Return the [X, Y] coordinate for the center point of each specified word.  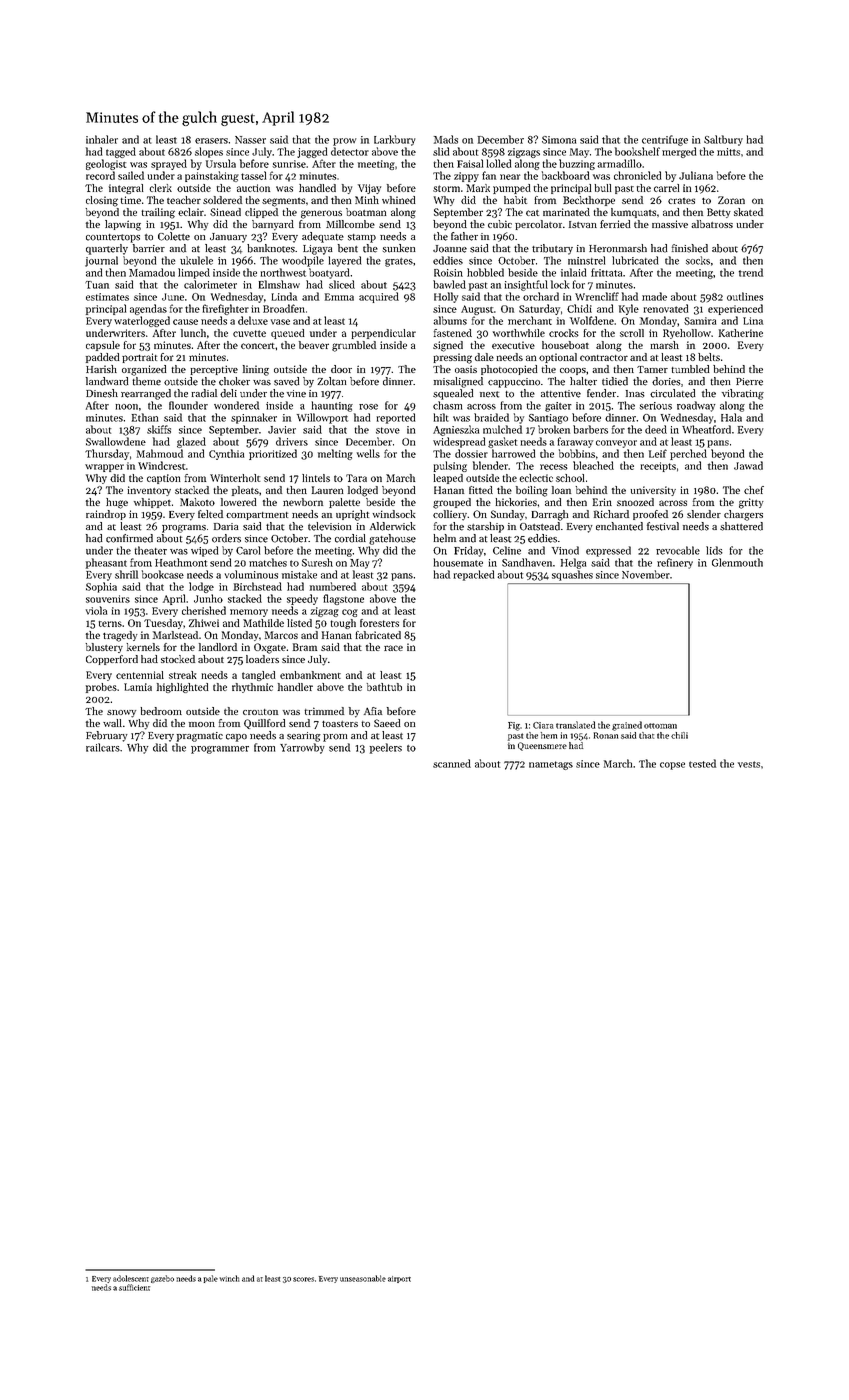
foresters [379, 623]
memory [249, 613]
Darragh [550, 515]
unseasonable [363, 1278]
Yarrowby [302, 748]
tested [702, 763]
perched [688, 454]
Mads [446, 139]
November [646, 574]
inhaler [102, 139]
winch [229, 1278]
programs [184, 529]
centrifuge [665, 140]
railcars [103, 747]
